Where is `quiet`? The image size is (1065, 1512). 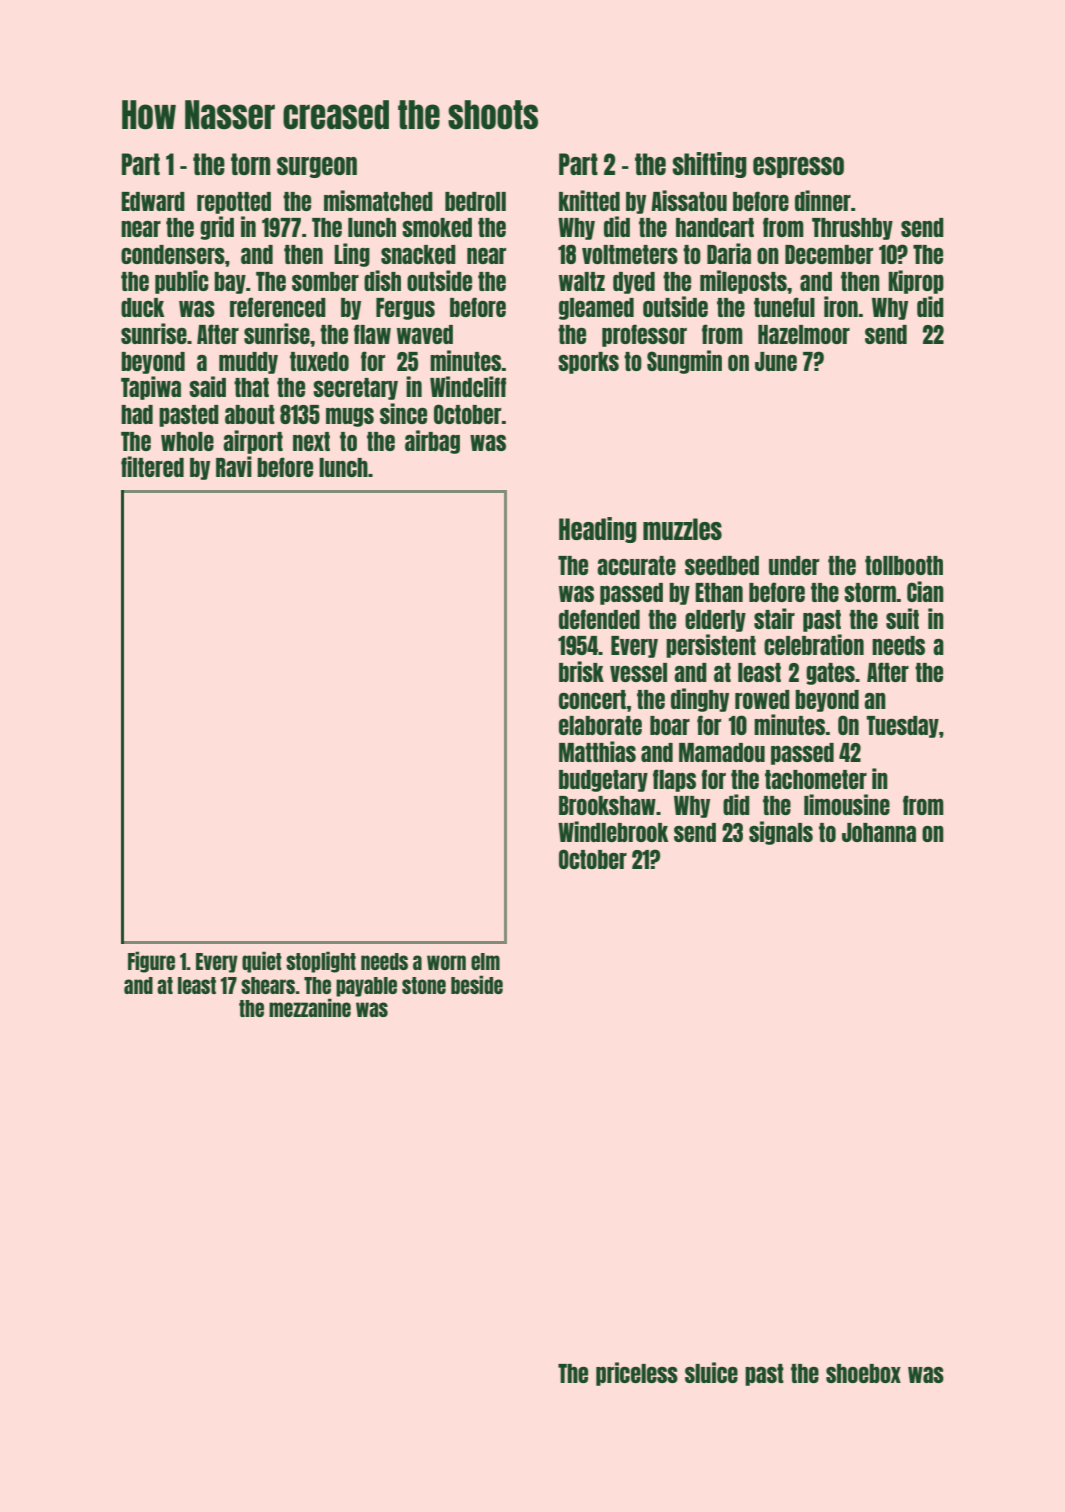 quiet is located at coordinates (262, 962).
